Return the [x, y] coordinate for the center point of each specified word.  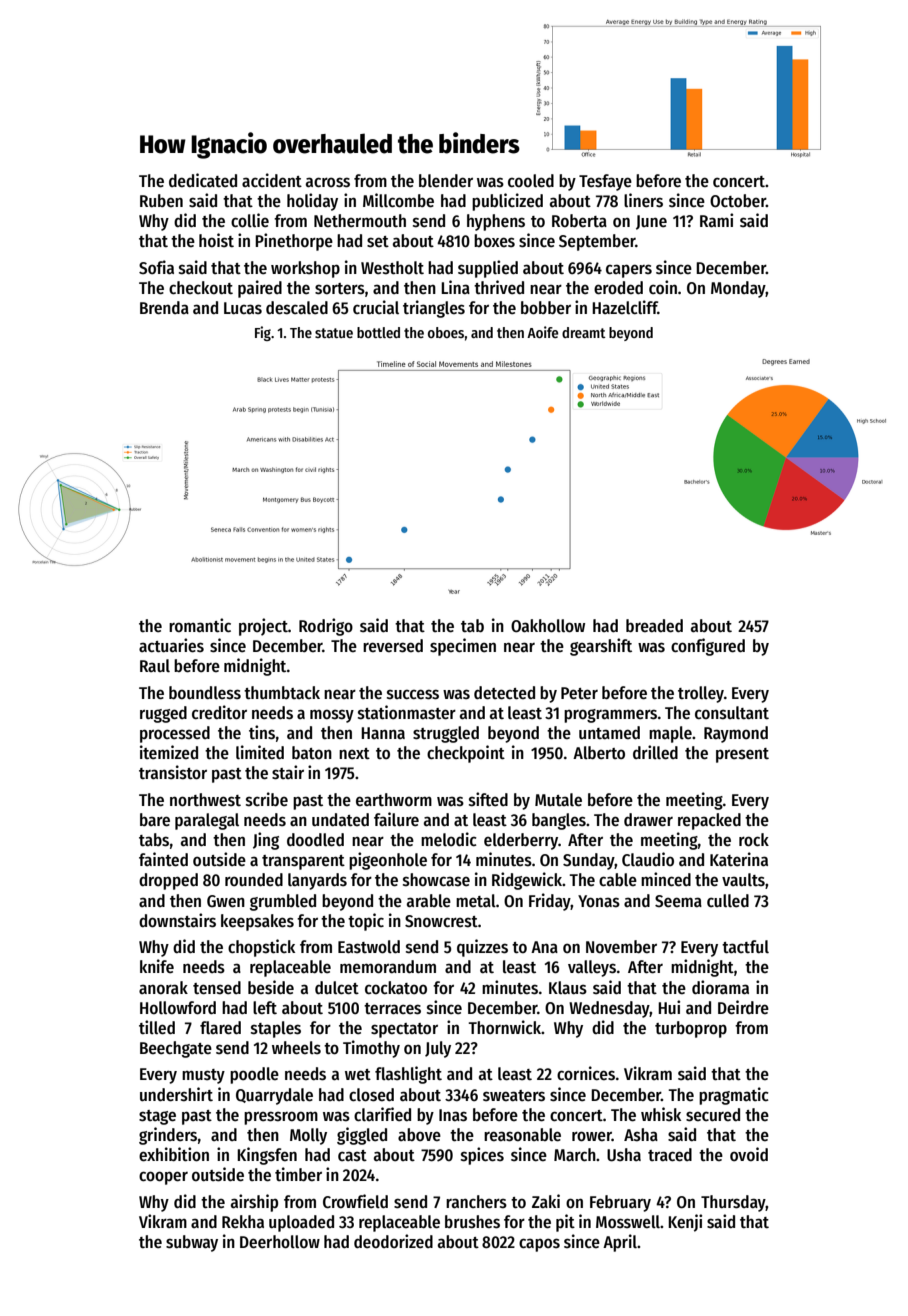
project [263, 627]
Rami [716, 220]
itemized [169, 752]
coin [663, 287]
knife [157, 966]
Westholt [392, 268]
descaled [297, 308]
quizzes [482, 948]
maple [670, 734]
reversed [393, 646]
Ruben [161, 200]
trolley [701, 694]
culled [728, 901]
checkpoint [466, 754]
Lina [455, 287]
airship [254, 1203]
